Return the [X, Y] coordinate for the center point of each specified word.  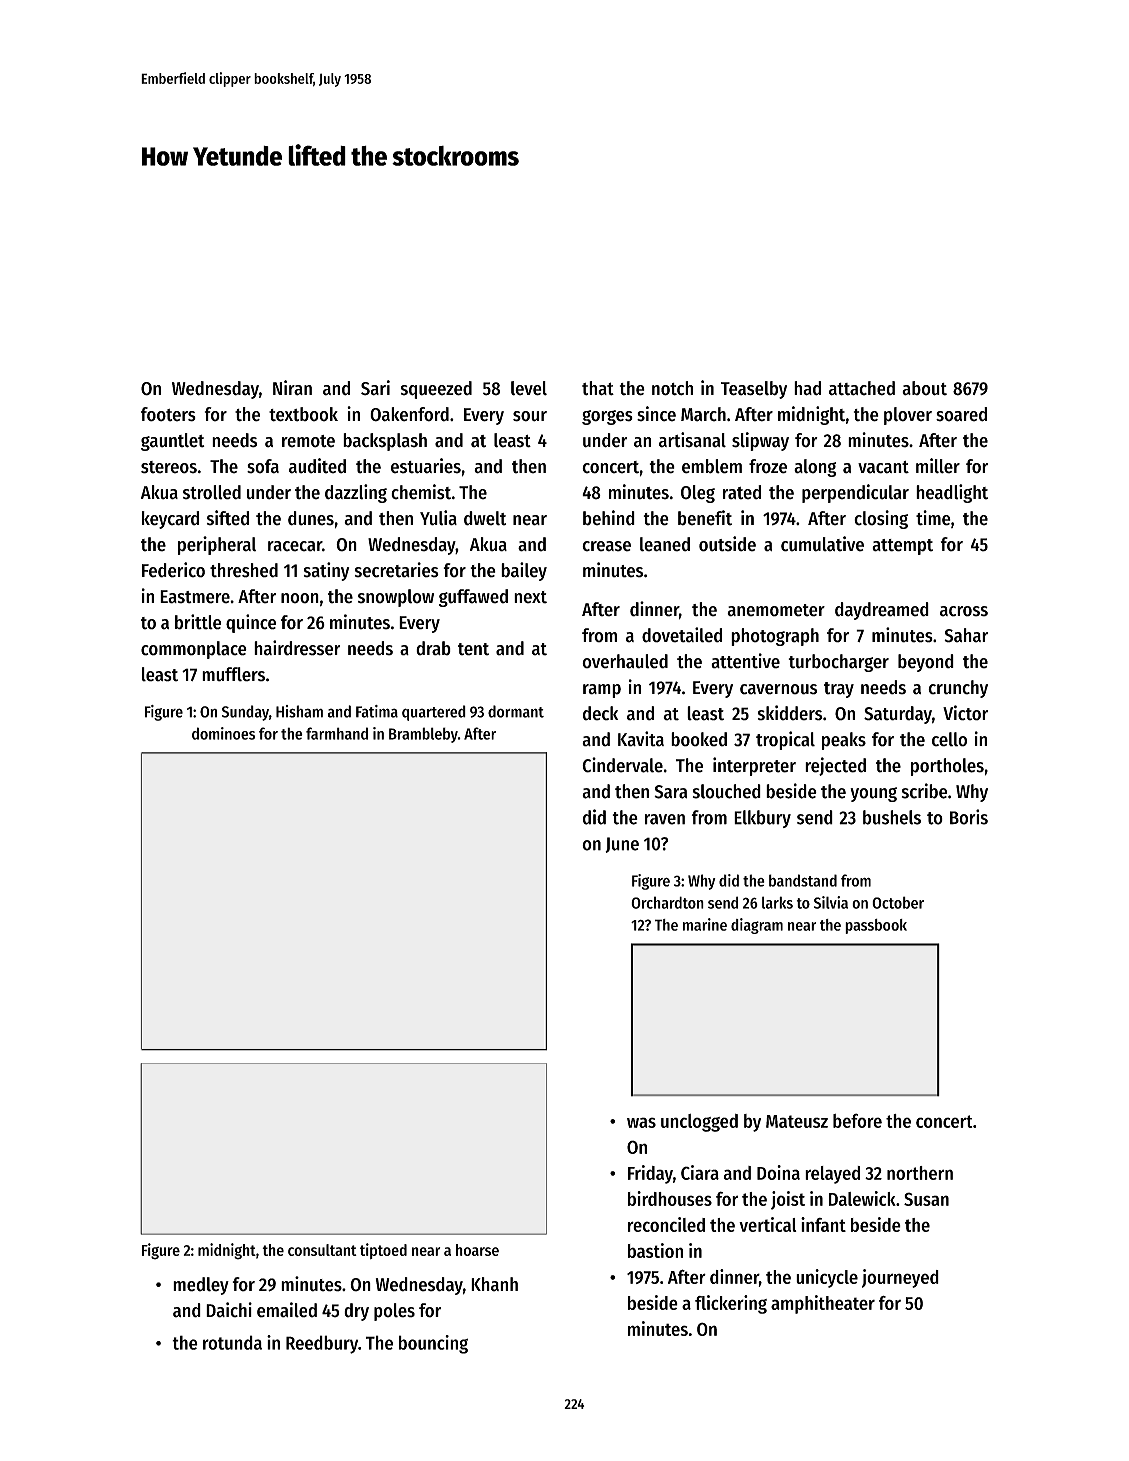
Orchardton [667, 902]
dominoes [223, 733]
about [924, 388]
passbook [876, 926]
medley [201, 1286]
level [529, 388]
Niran [292, 388]
